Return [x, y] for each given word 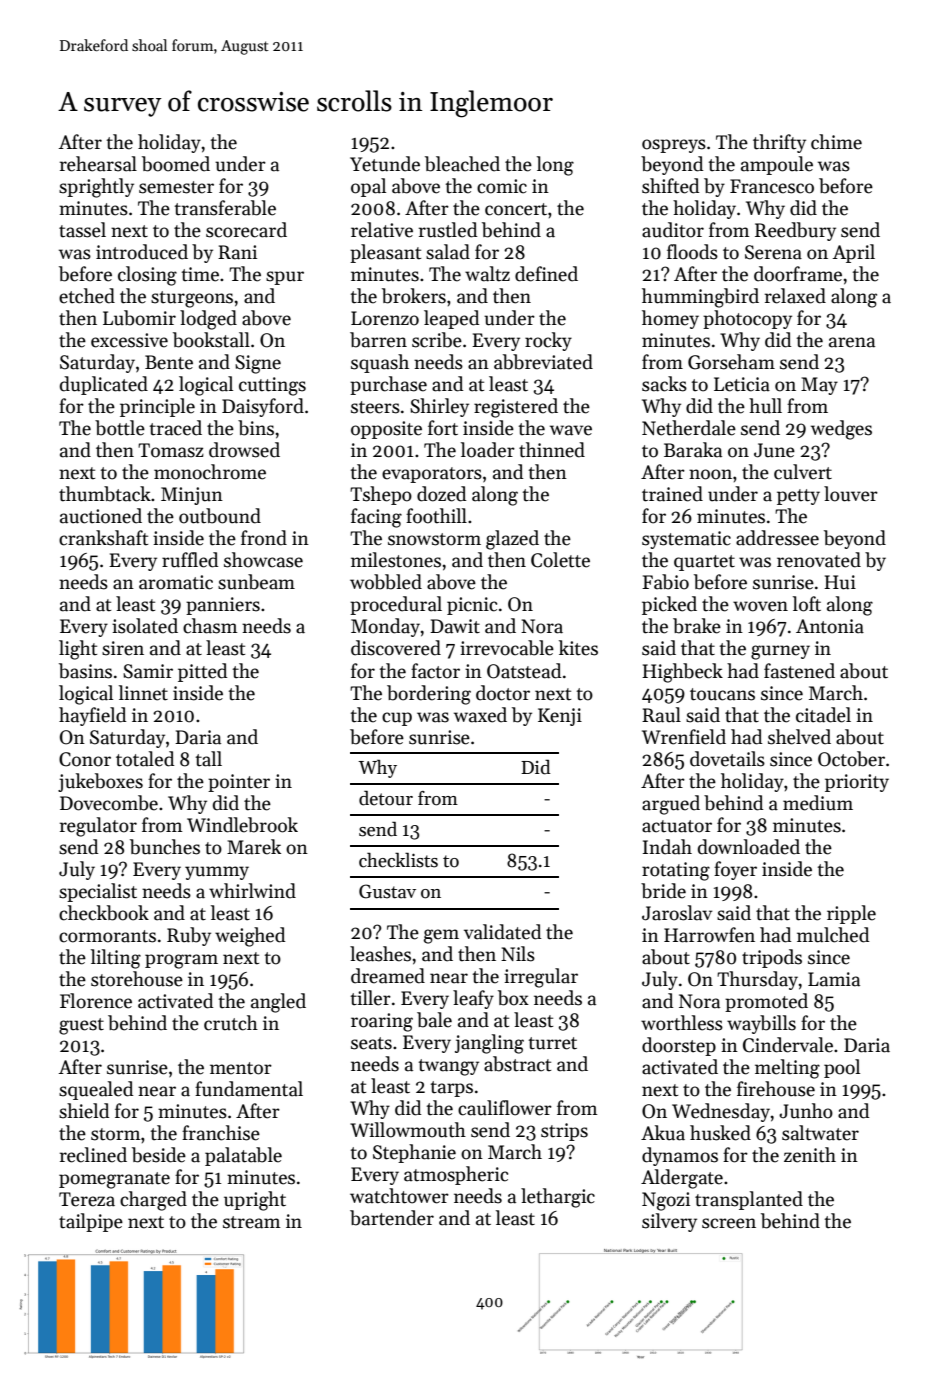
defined [546, 274]
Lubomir [139, 318]
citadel [823, 715]
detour [386, 798]
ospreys [674, 146]
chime [836, 142]
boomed [176, 164]
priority [857, 783]
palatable [243, 1156]
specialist [98, 892]
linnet [143, 693]
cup [397, 719]
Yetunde [385, 164]
